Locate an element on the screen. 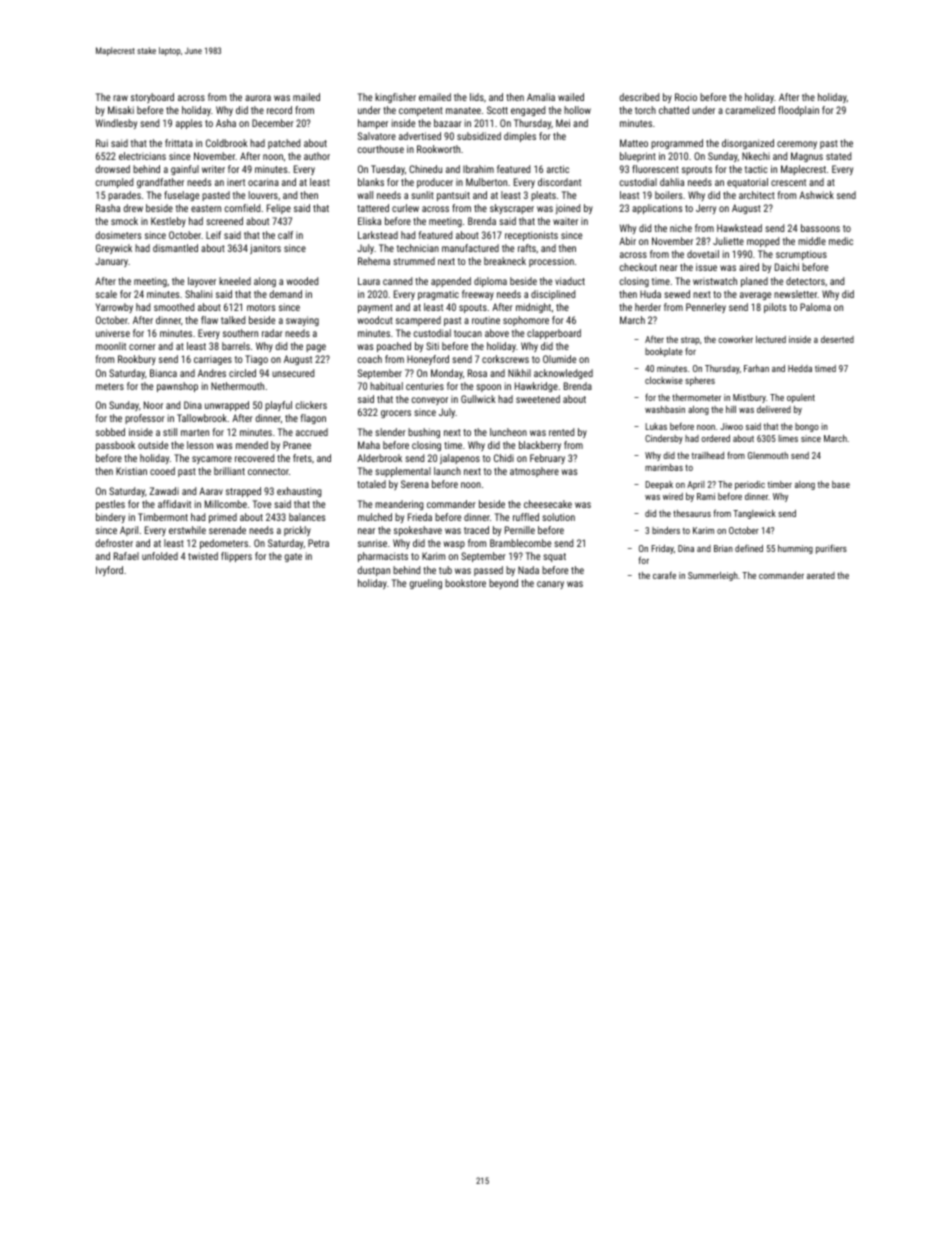 The width and height of the screenshot is (952, 1233). Ivyford is located at coordinates (109, 571).
